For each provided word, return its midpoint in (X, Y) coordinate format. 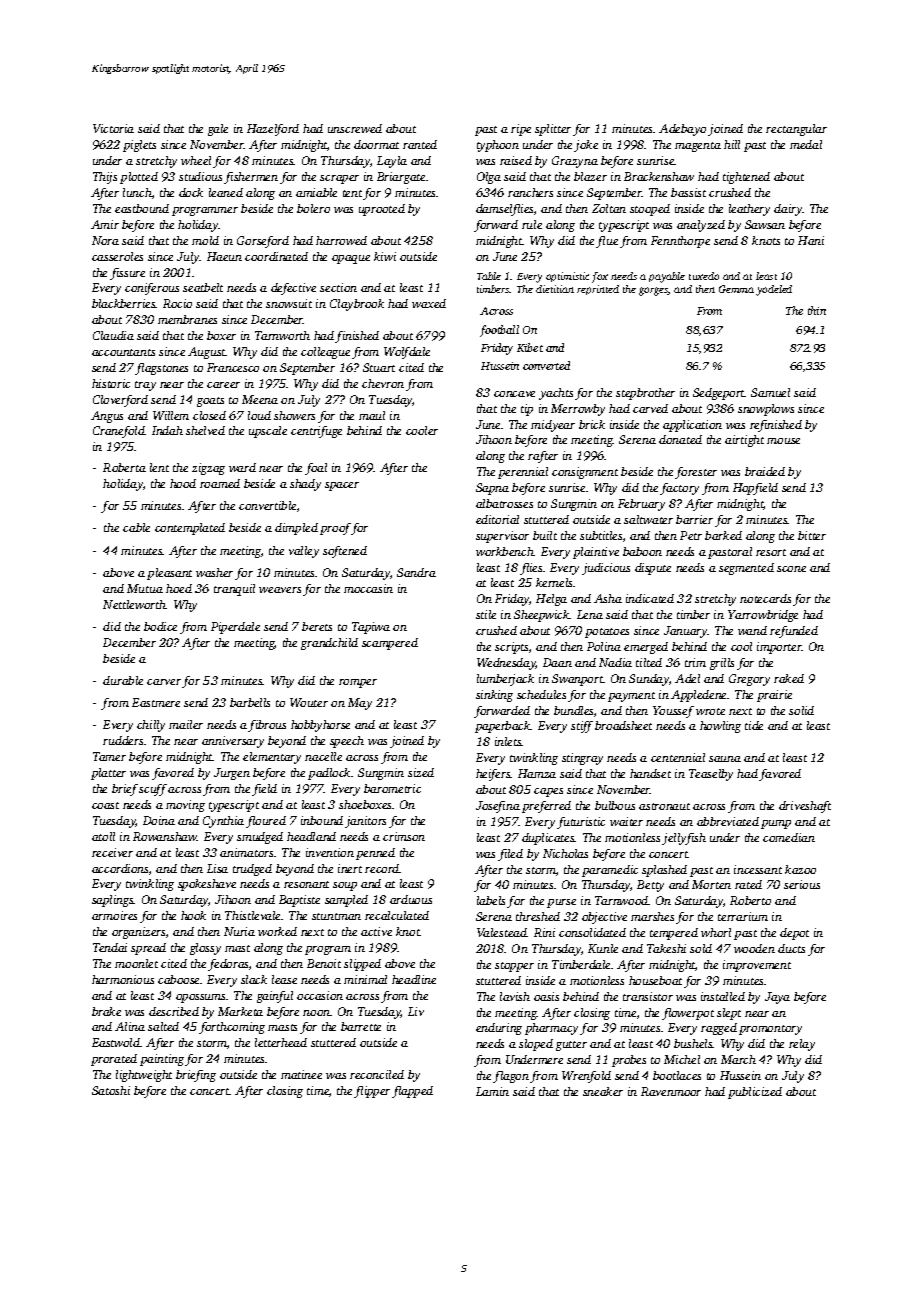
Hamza (537, 773)
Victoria (113, 128)
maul (372, 415)
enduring (499, 1029)
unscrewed (355, 128)
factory (679, 489)
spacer (342, 486)
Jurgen (232, 774)
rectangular (796, 130)
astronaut (664, 806)
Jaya (777, 998)
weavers (280, 590)
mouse (783, 441)
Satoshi (111, 1090)
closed (209, 415)
